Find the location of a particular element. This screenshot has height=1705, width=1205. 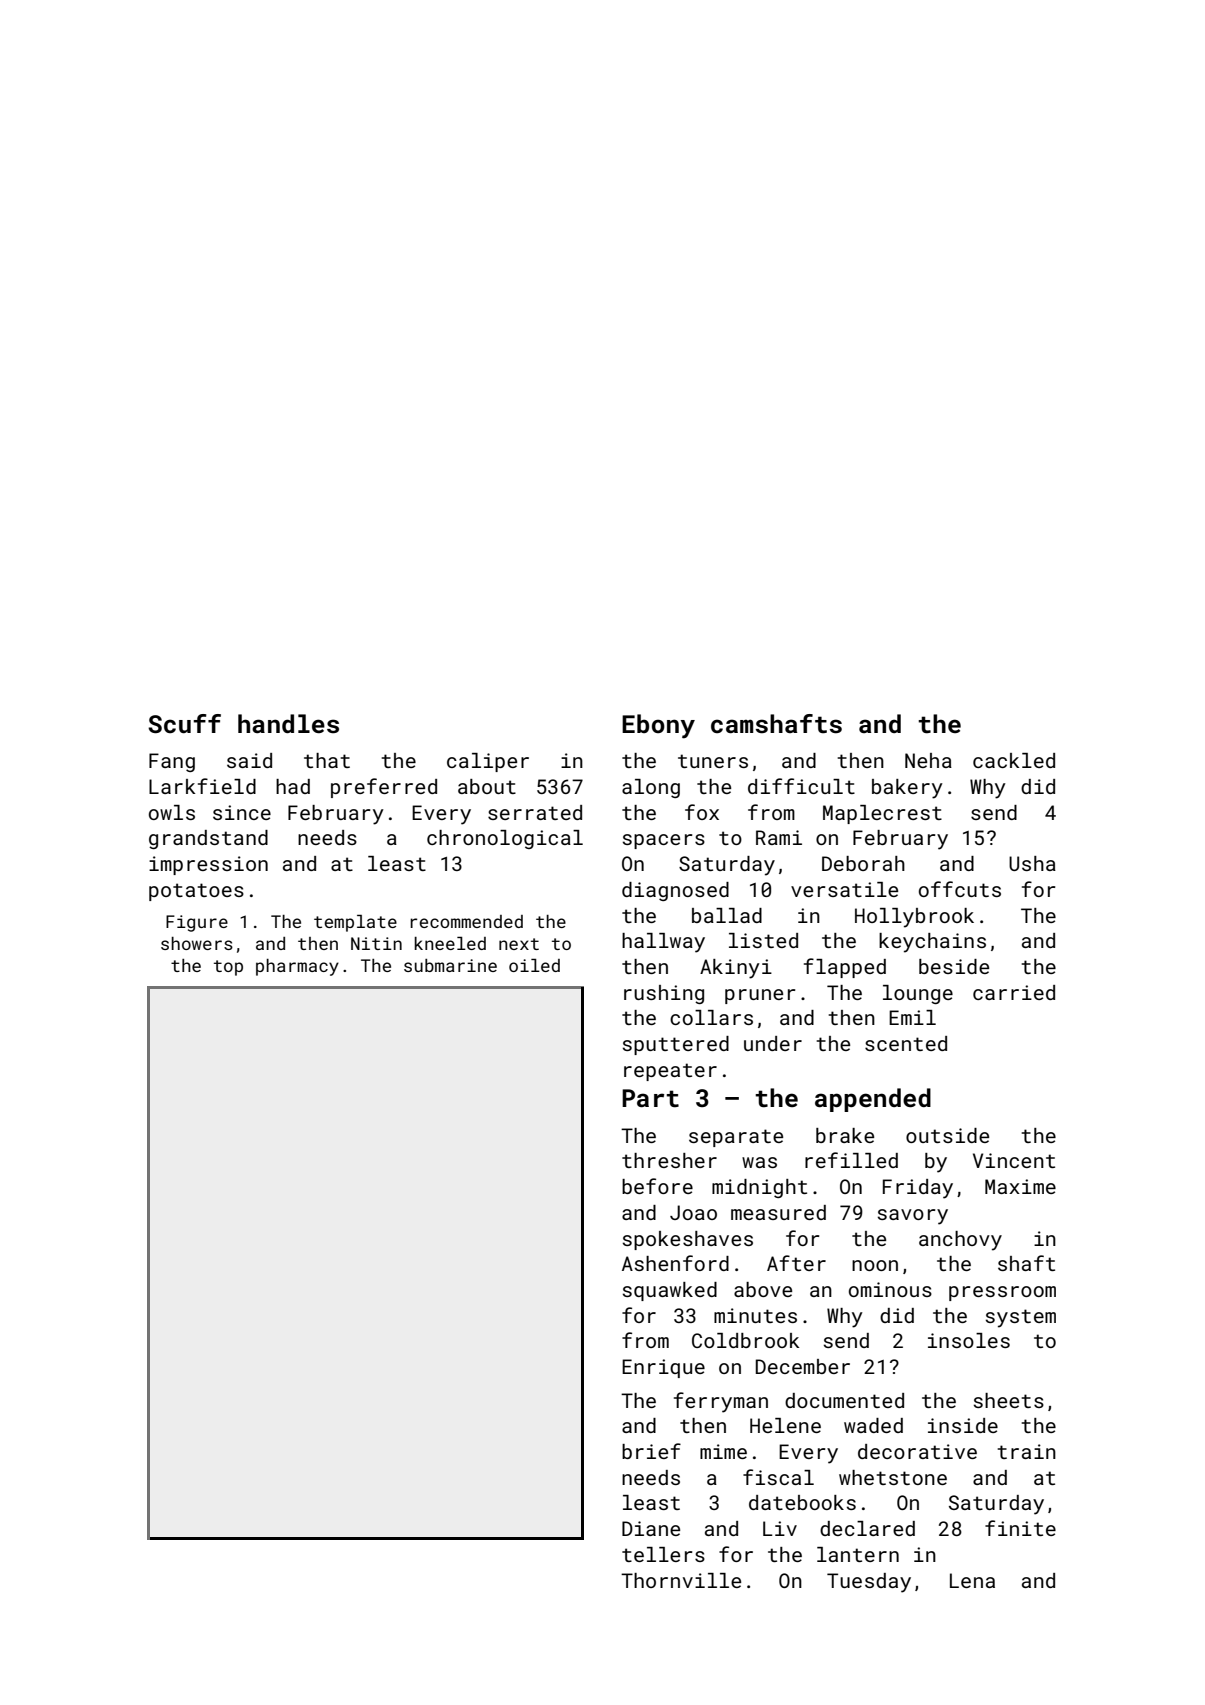

Diane is located at coordinates (651, 1528).
